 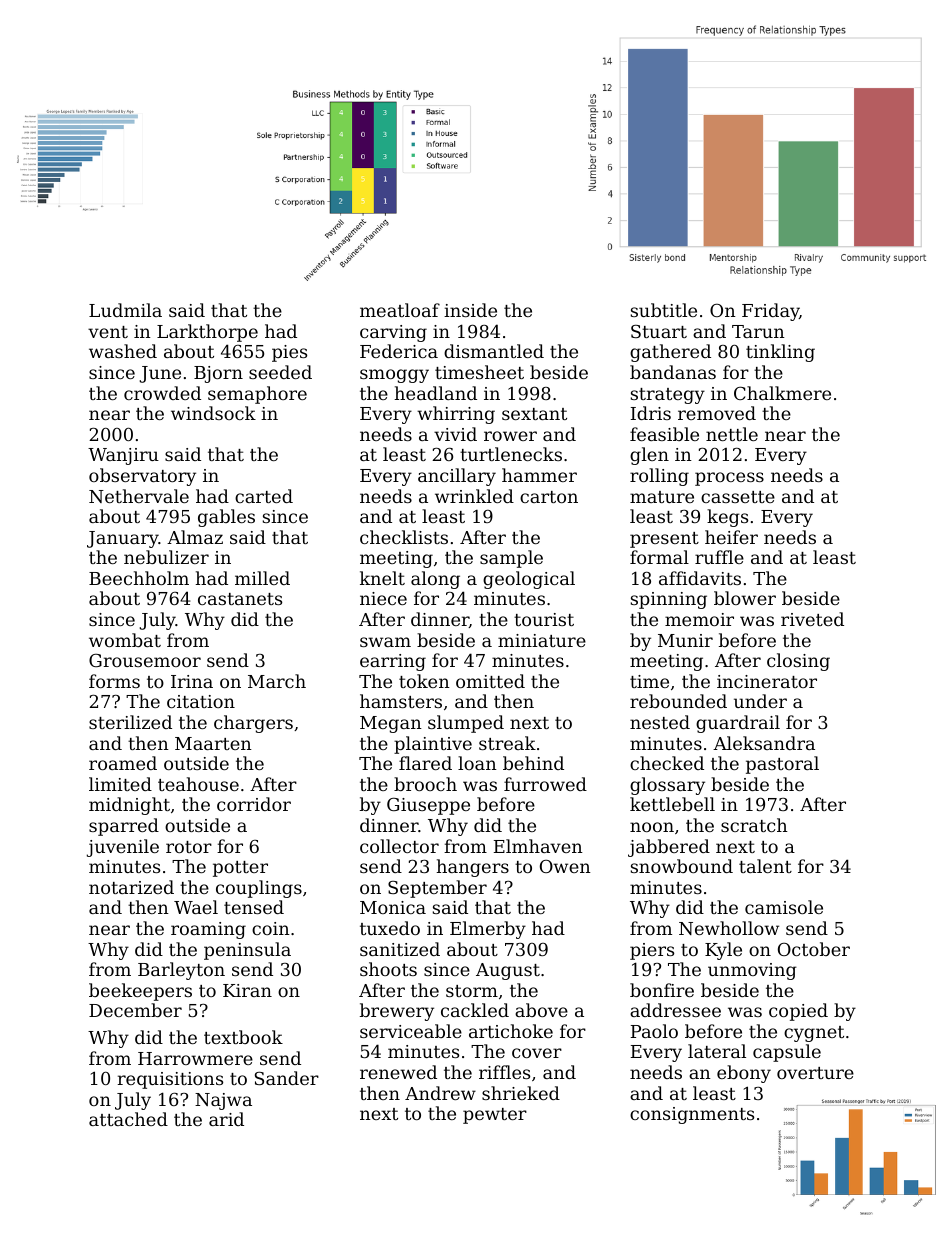 What do you see at coordinates (170, 1080) in the screenshot?
I see `requisitions` at bounding box center [170, 1080].
